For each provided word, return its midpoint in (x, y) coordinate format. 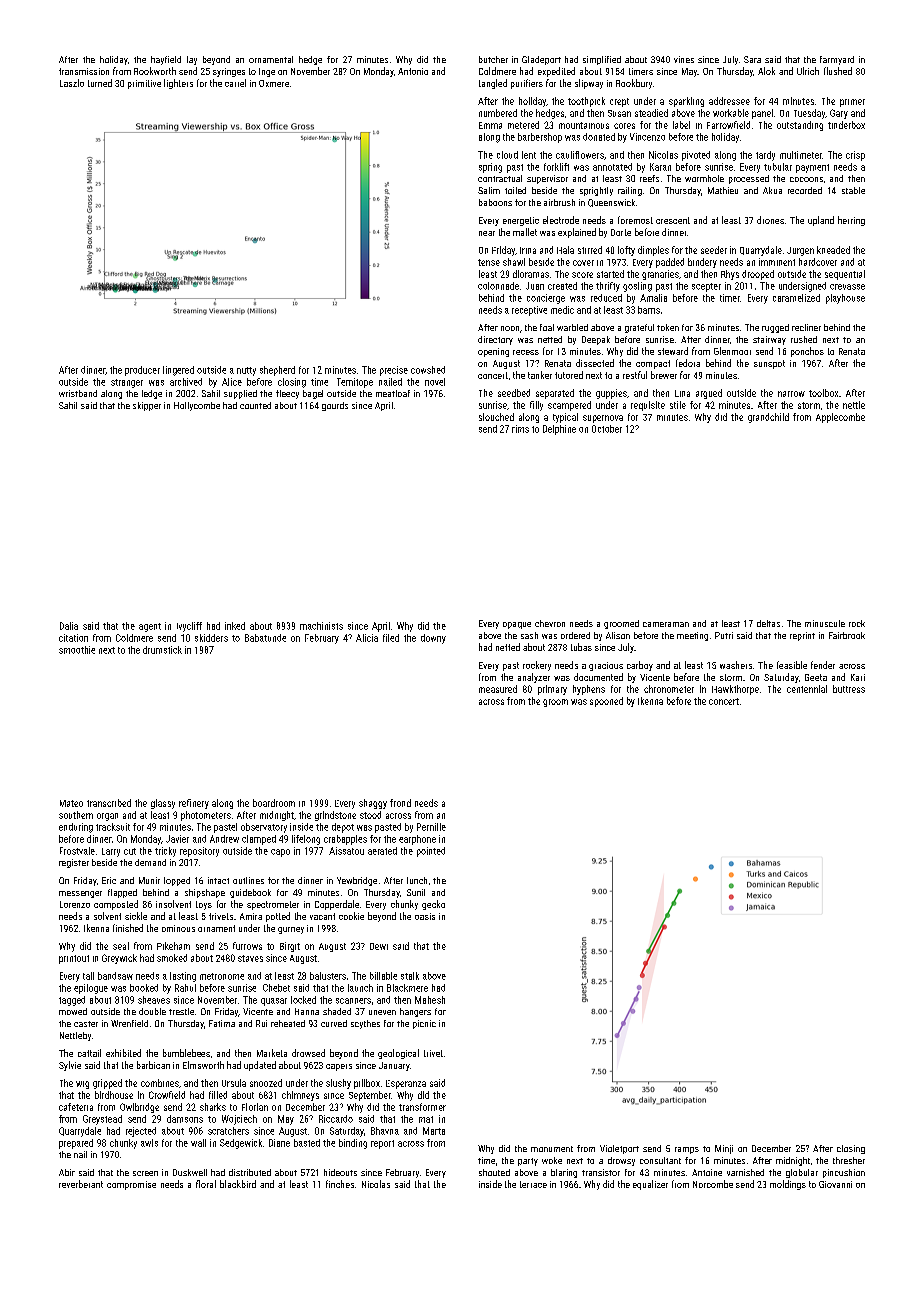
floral (206, 1184)
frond (400, 803)
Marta (434, 1131)
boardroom (274, 803)
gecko (433, 905)
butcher (493, 59)
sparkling (686, 102)
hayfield (166, 60)
